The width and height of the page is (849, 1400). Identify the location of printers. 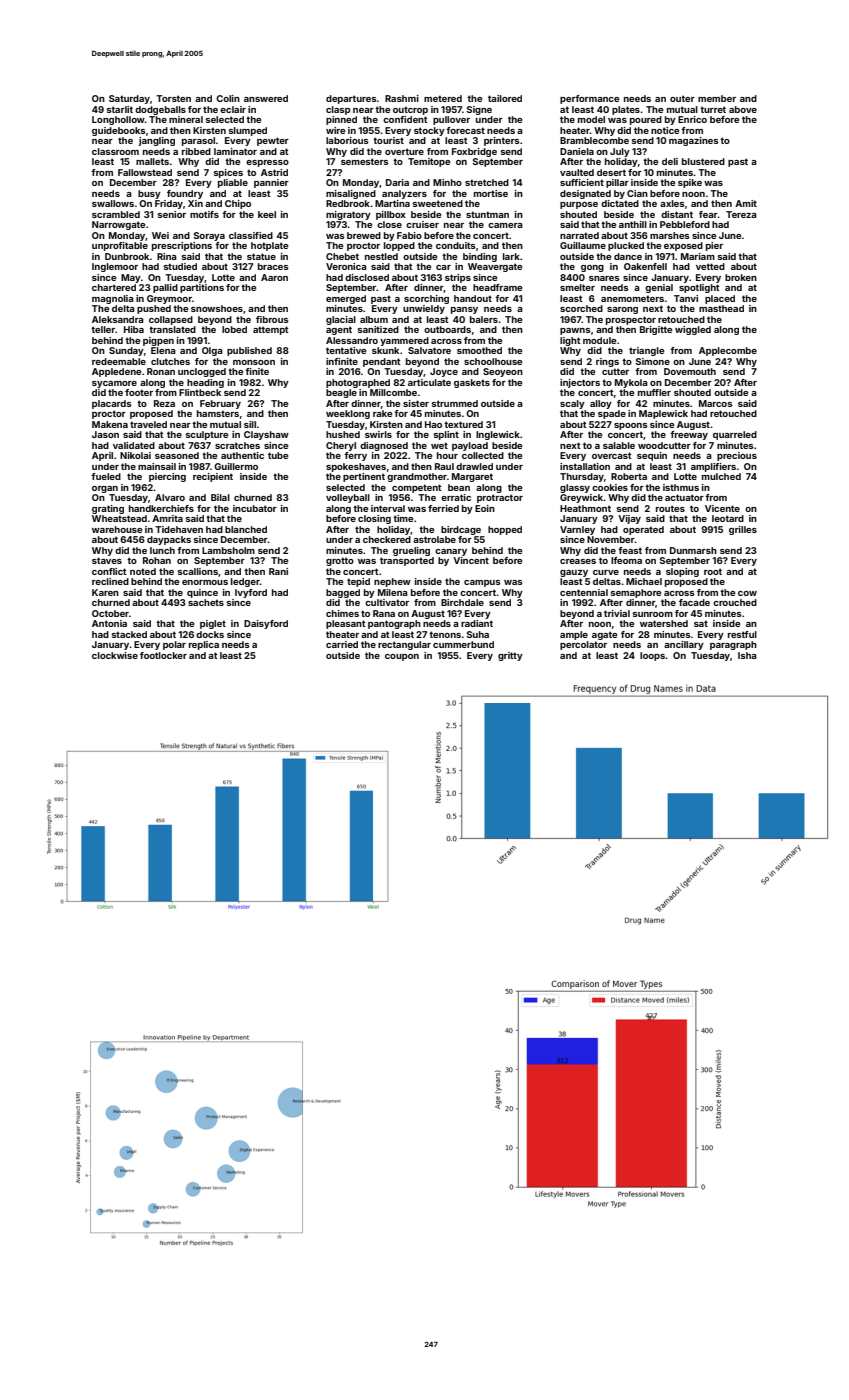
(502, 141).
